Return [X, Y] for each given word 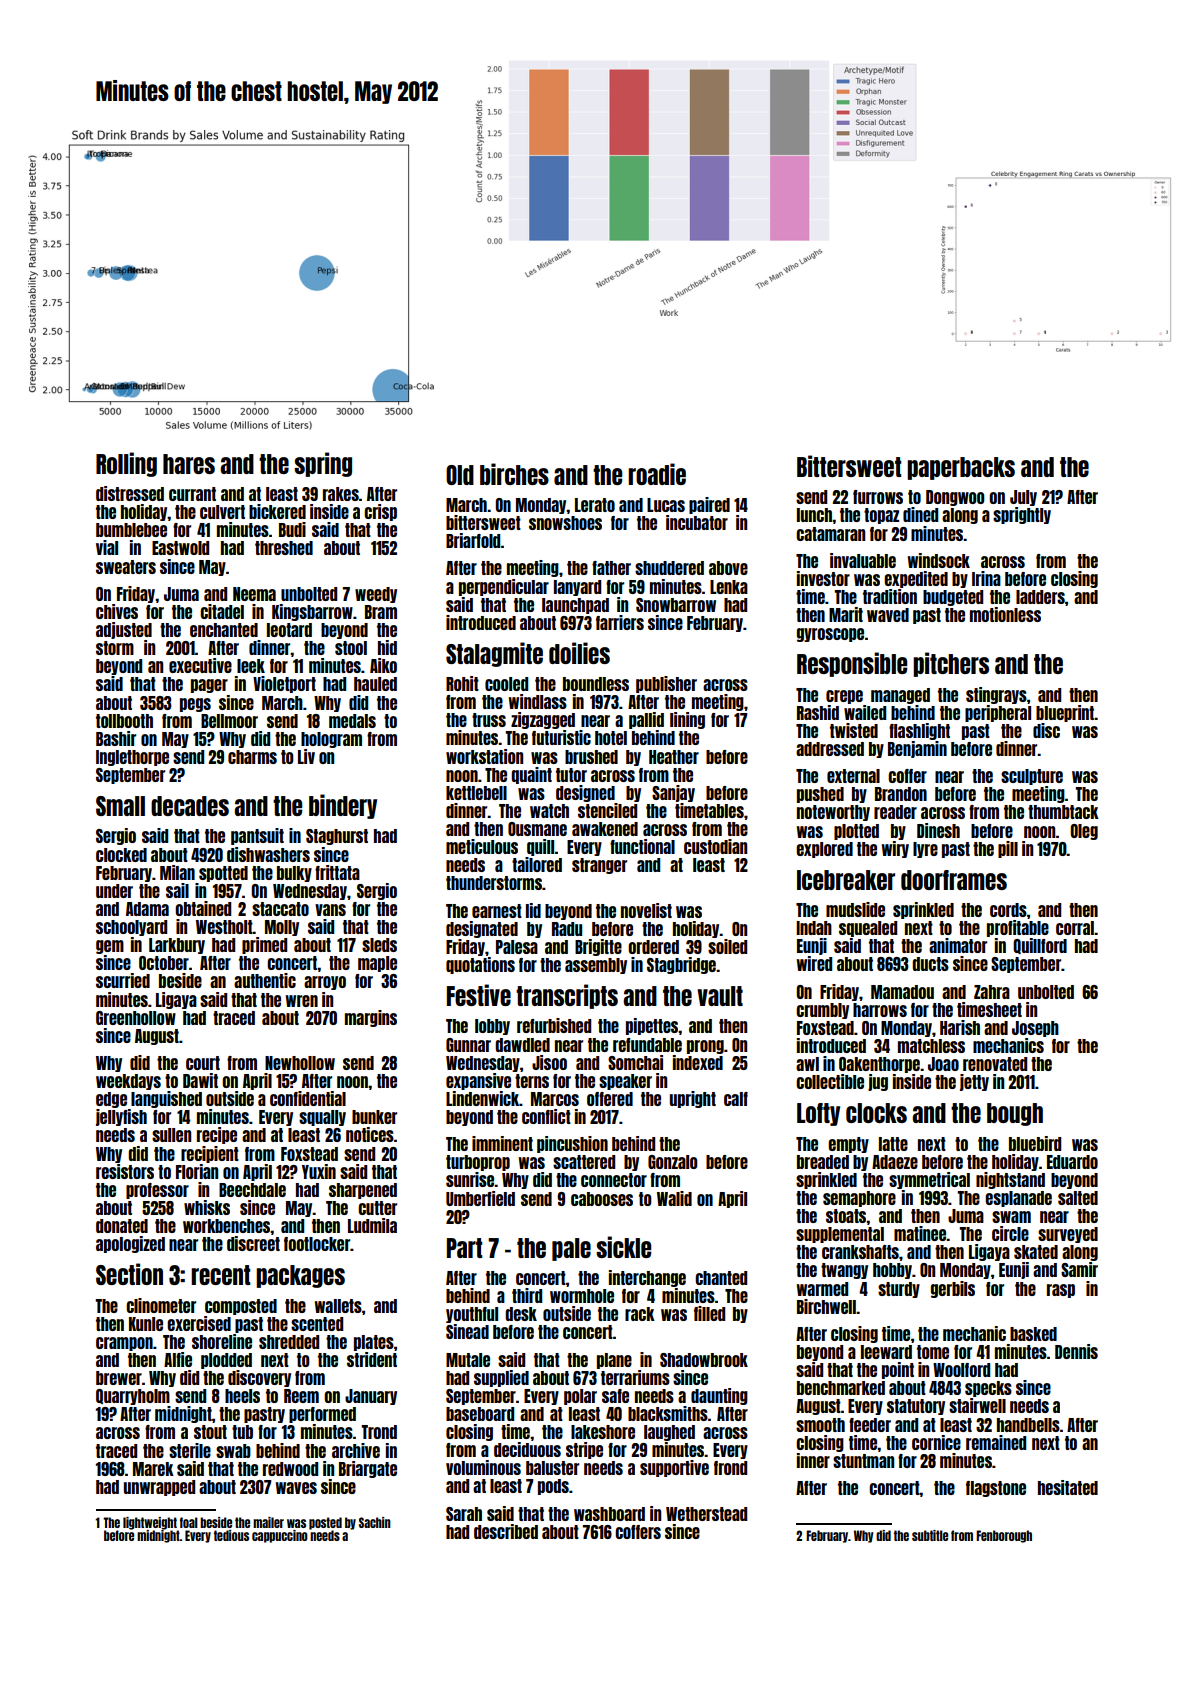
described [506, 1531]
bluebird [1035, 1143]
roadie [657, 474]
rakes [341, 494]
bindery [343, 806]
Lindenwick [482, 1098]
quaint [531, 775]
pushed [820, 795]
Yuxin [319, 1171]
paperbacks [961, 468]
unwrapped [159, 1488]
